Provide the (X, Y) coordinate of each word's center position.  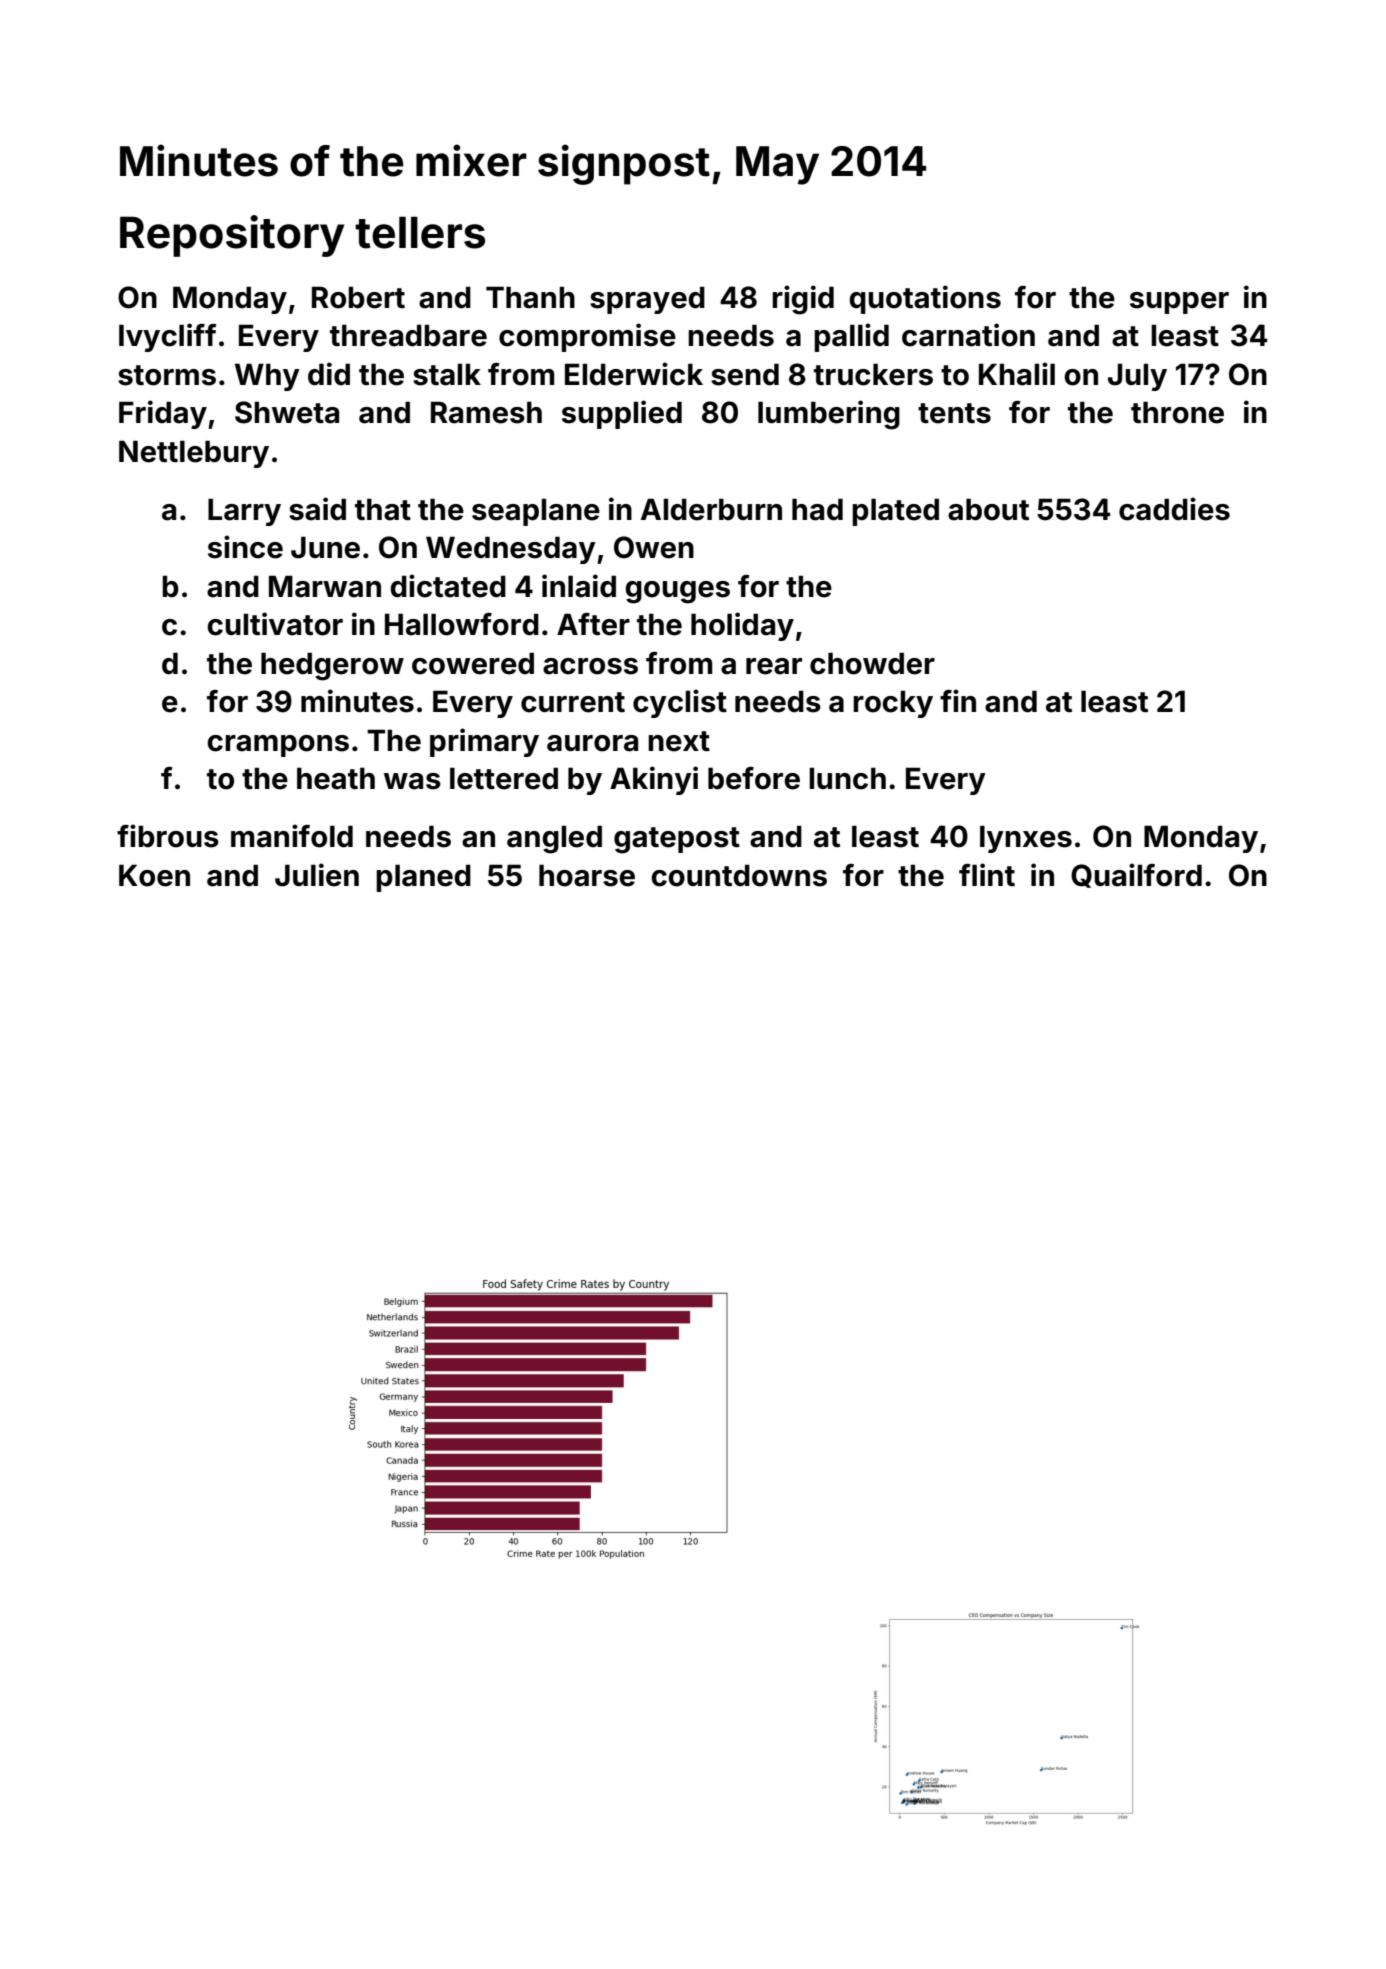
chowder (872, 663)
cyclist (680, 703)
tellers (420, 232)
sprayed (647, 300)
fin (958, 700)
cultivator (275, 624)
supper (1179, 303)
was (412, 781)
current (573, 702)
